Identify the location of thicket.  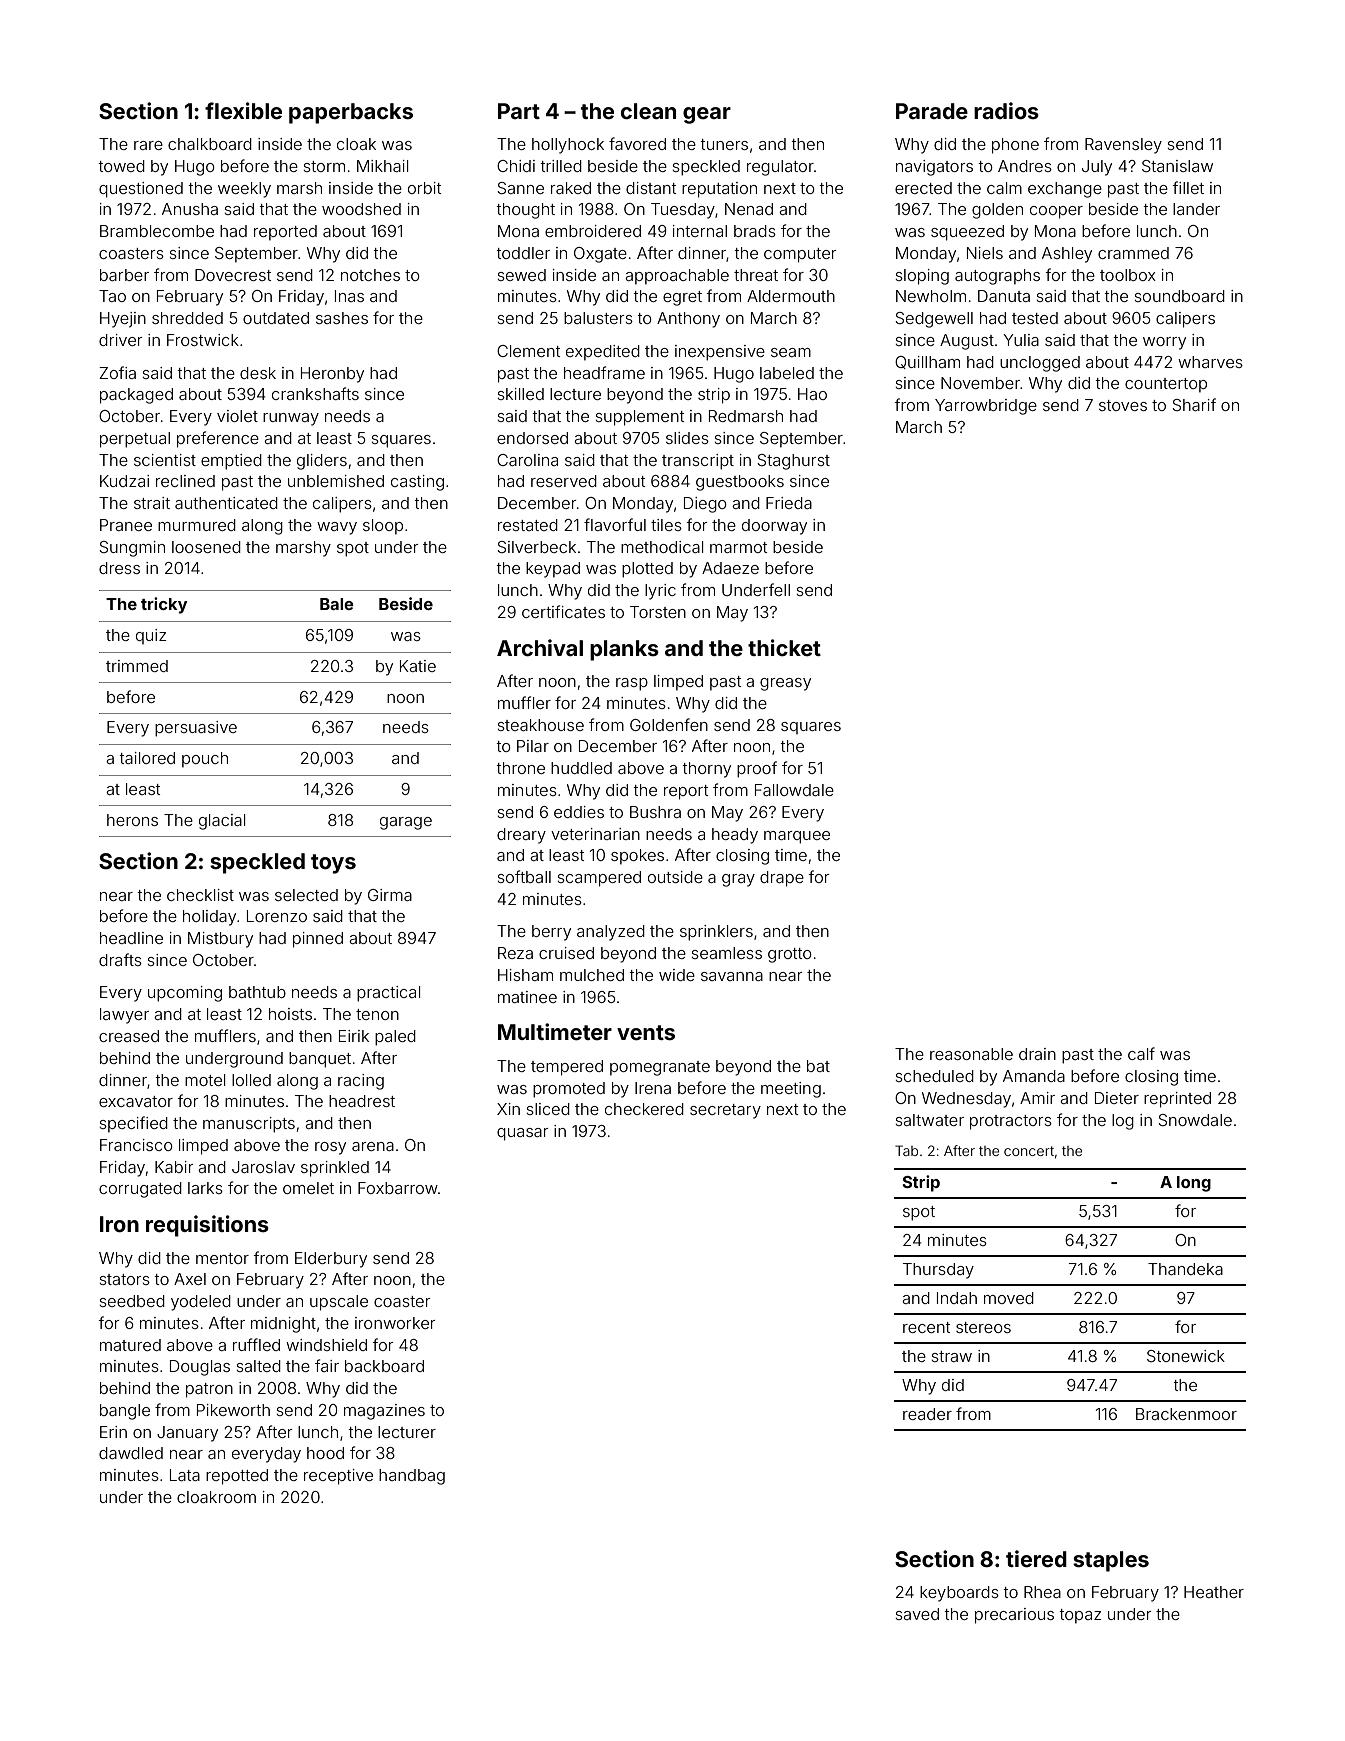
(784, 647).
